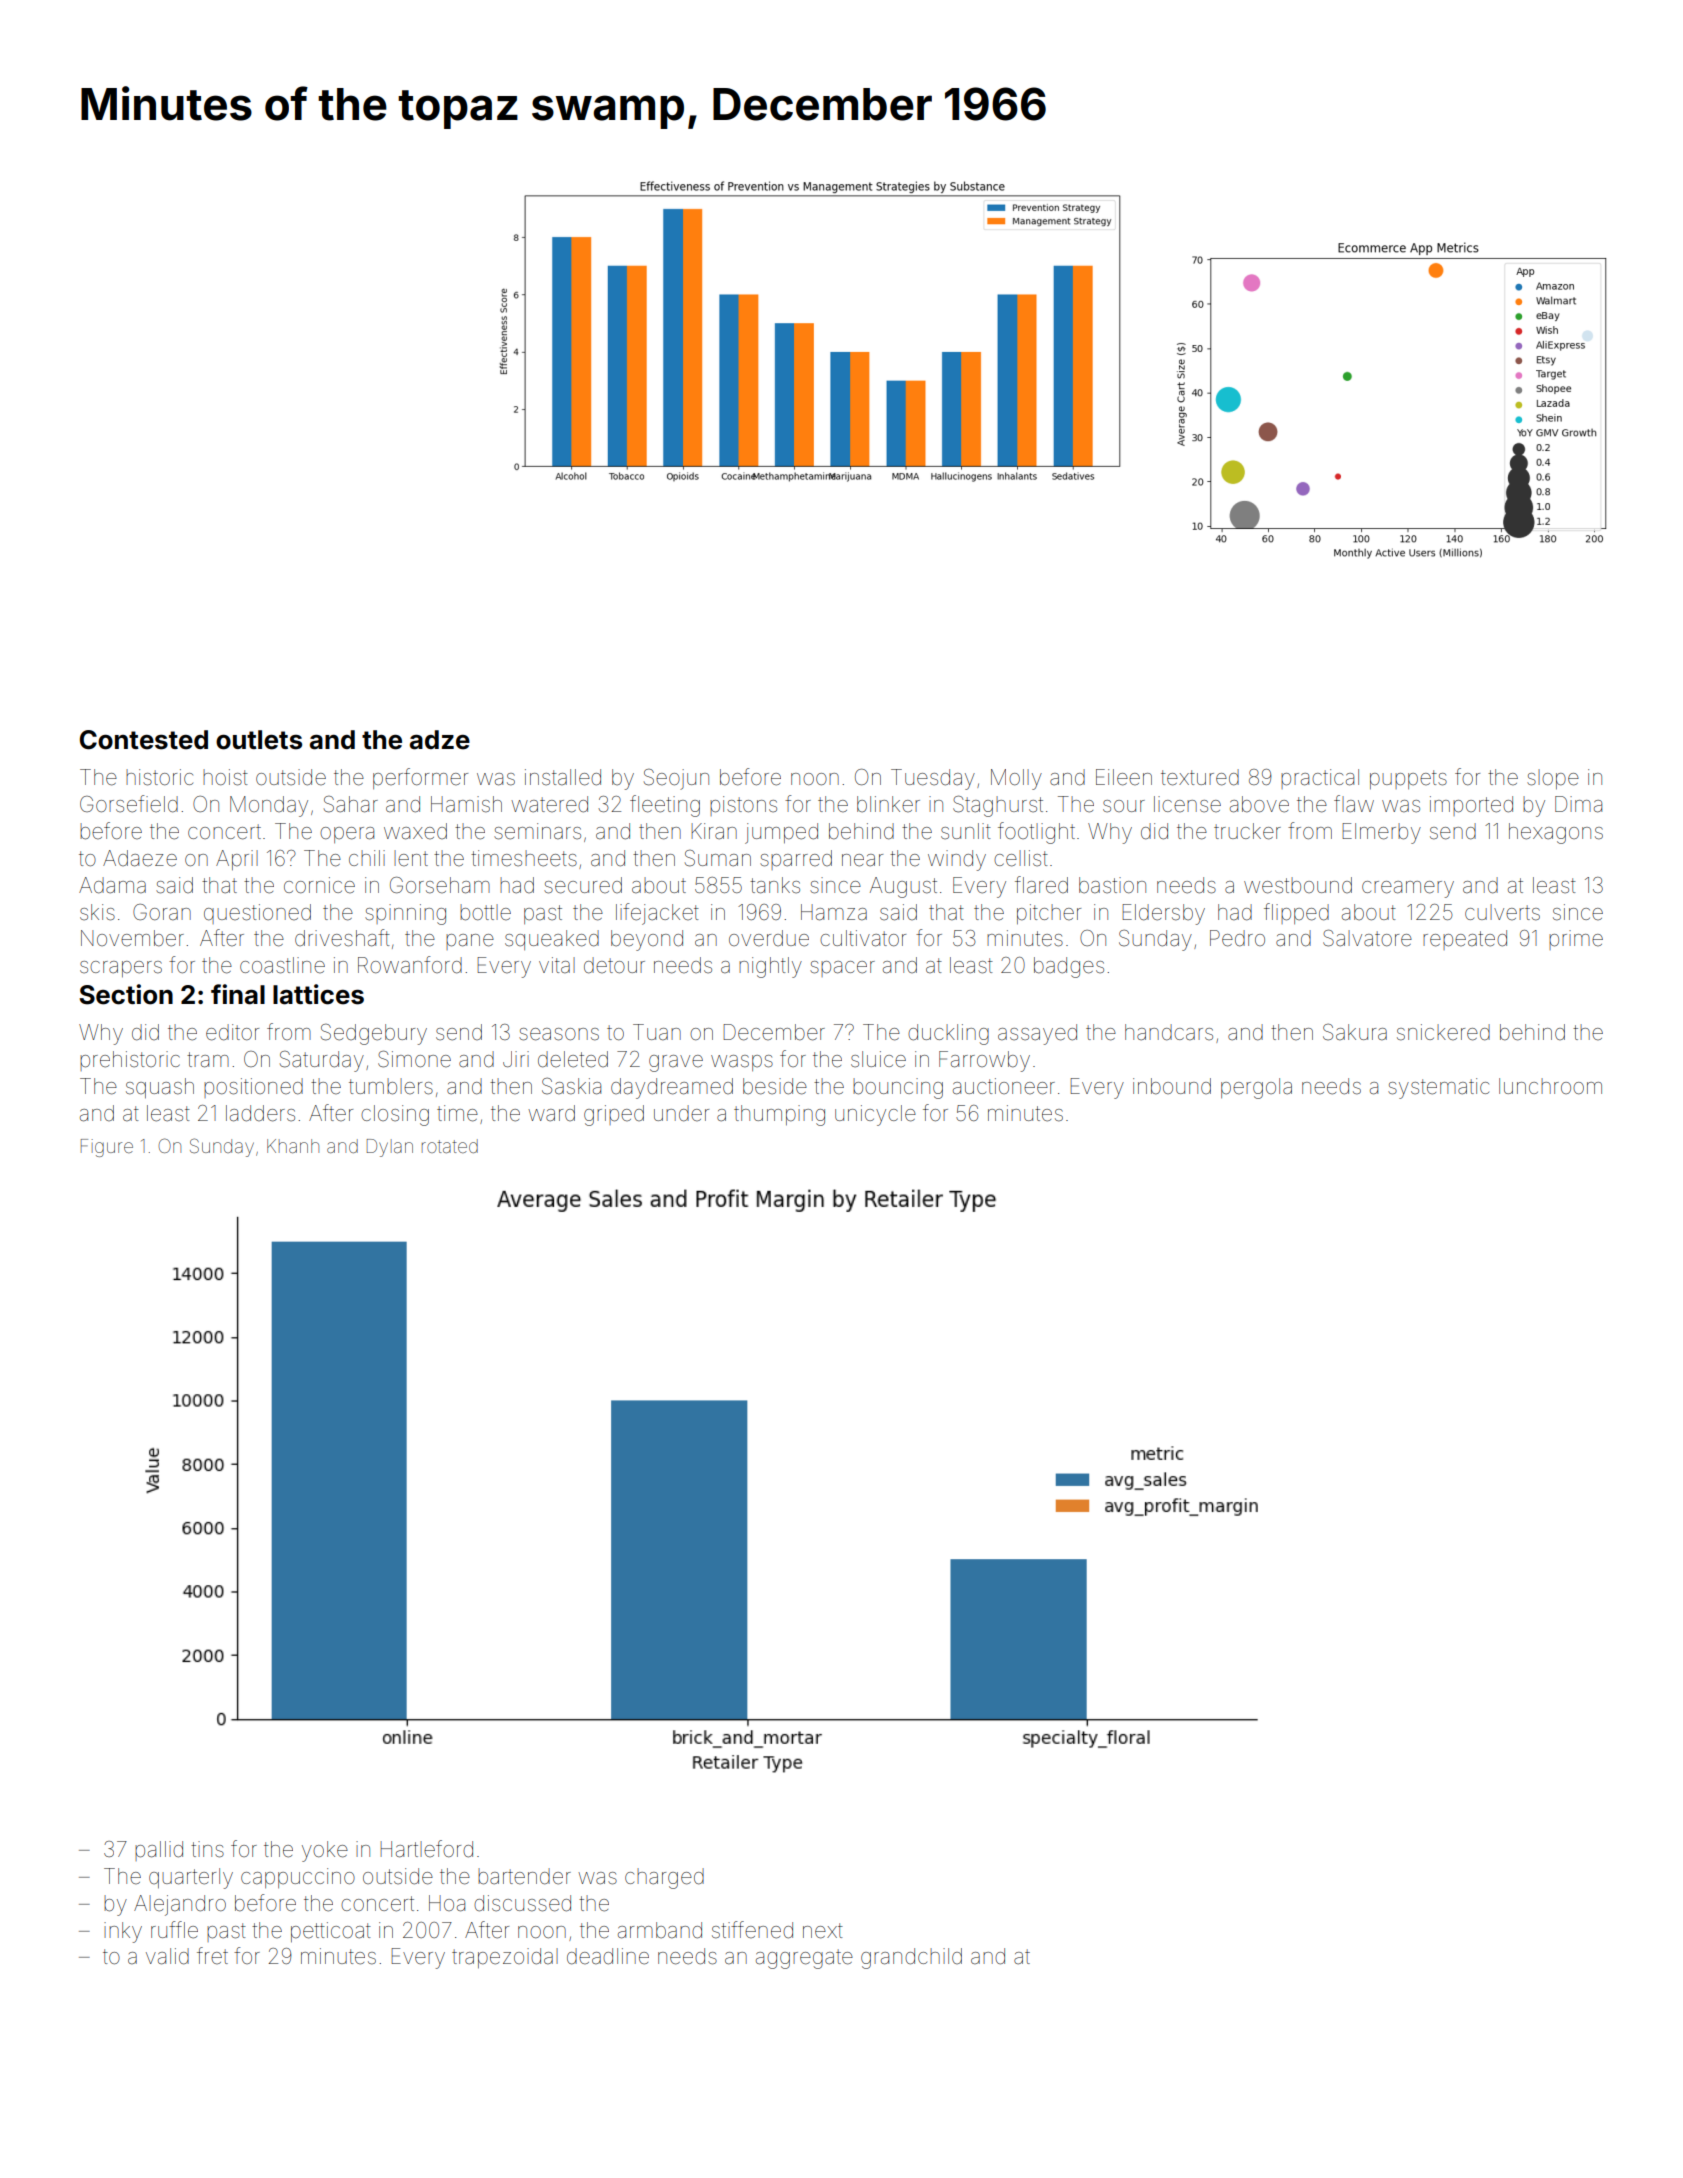  Describe the element at coordinates (524, 1876) in the page. I see `bartender` at that location.
